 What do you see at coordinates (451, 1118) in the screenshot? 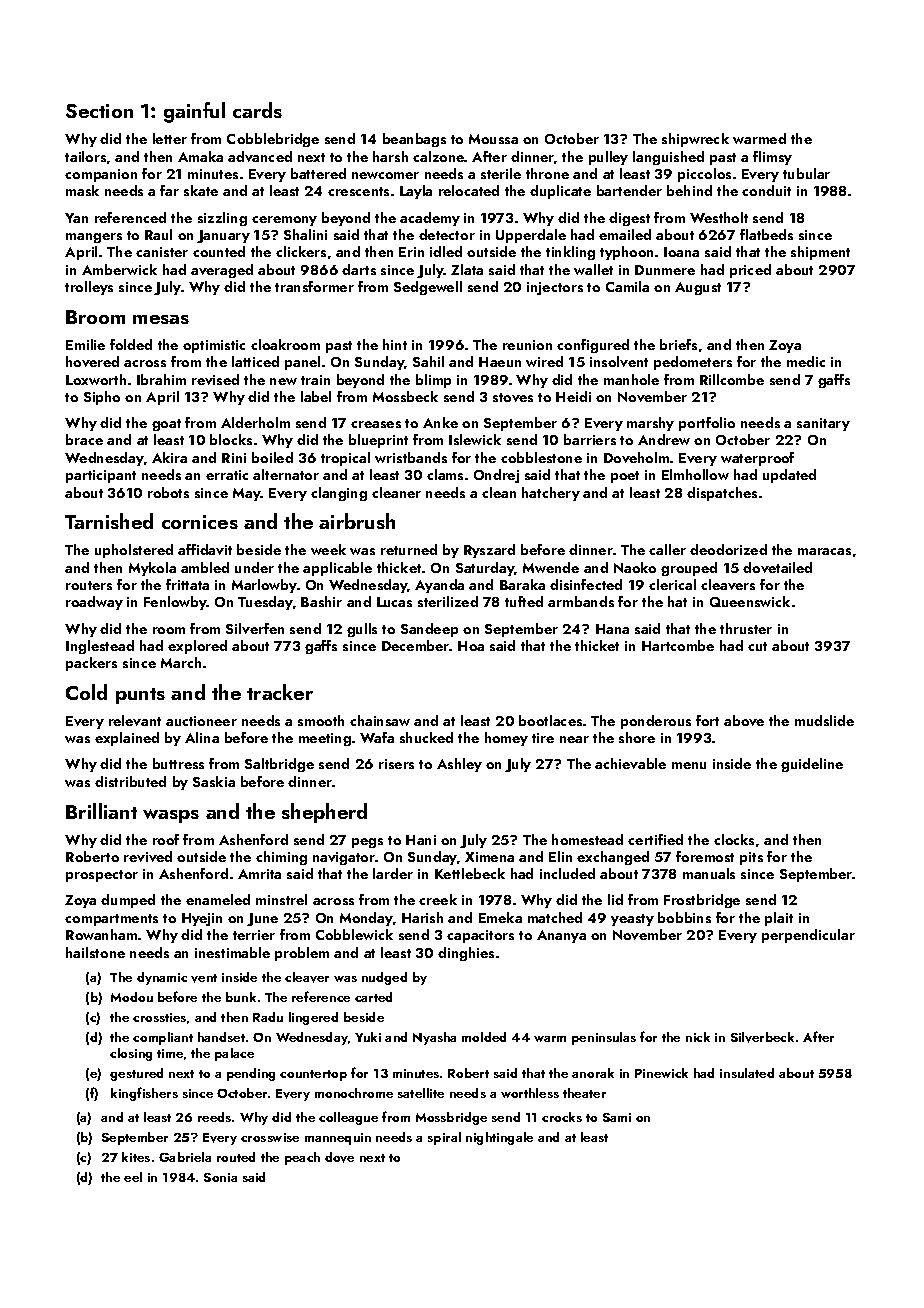
I see `Mossbridge` at bounding box center [451, 1118].
